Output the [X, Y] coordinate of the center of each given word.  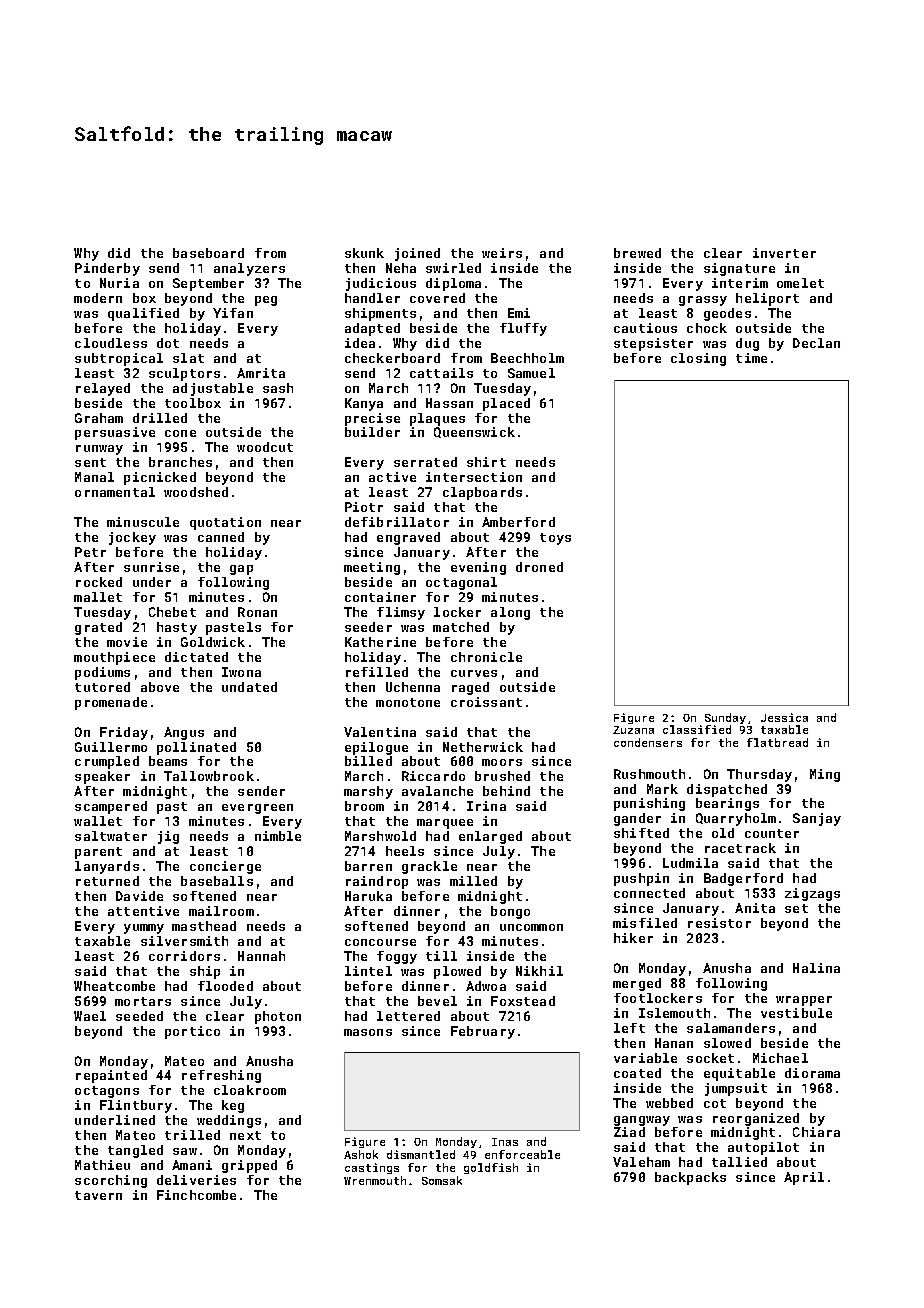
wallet [98, 821]
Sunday [725, 718]
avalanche [437, 791]
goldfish [491, 1168]
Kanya [364, 404]
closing [698, 359]
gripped [249, 1166]
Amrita [261, 373]
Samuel [531, 373]
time [751, 358]
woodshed [196, 492]
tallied [739, 1162]
